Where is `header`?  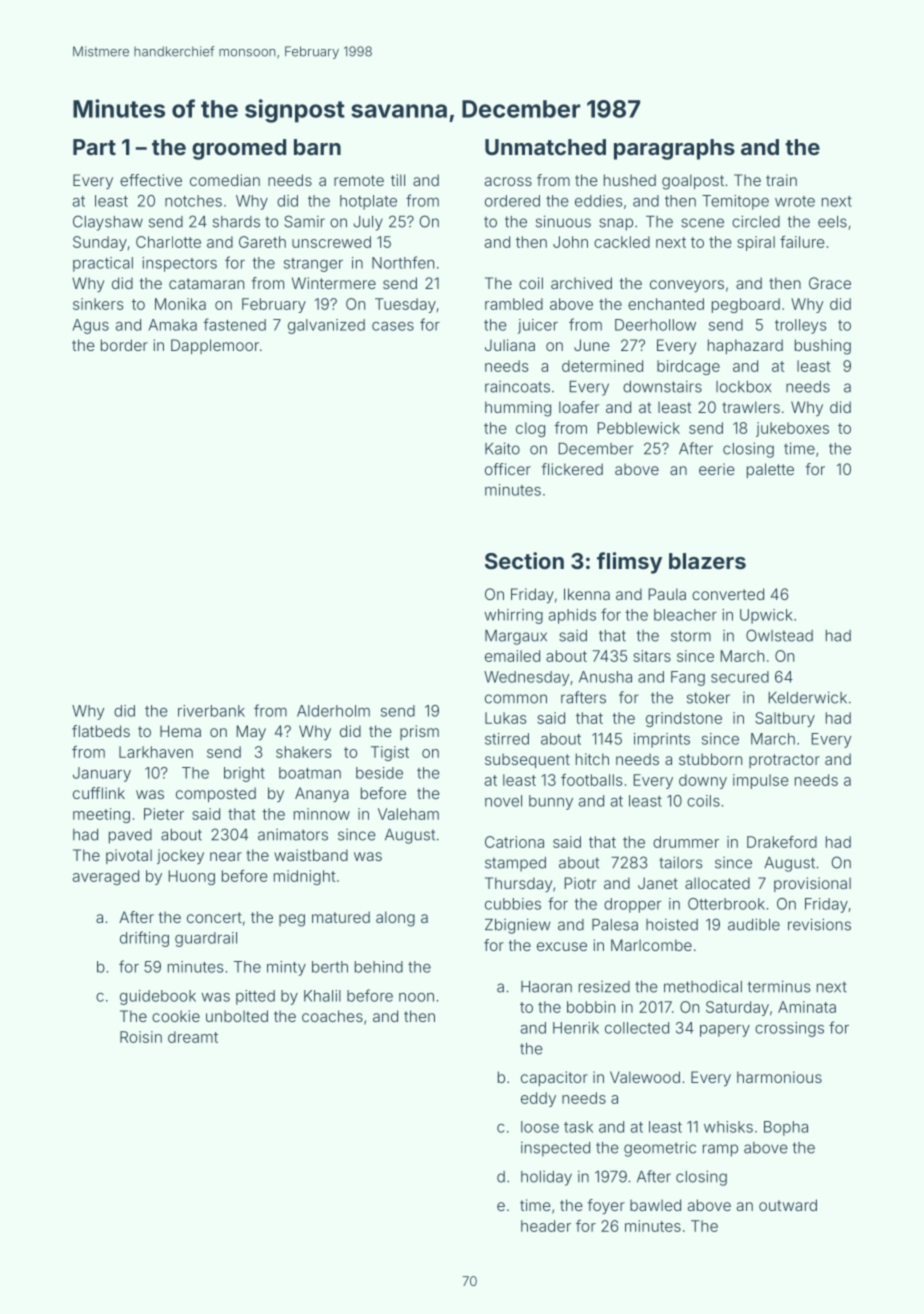 header is located at coordinates (546, 1226).
